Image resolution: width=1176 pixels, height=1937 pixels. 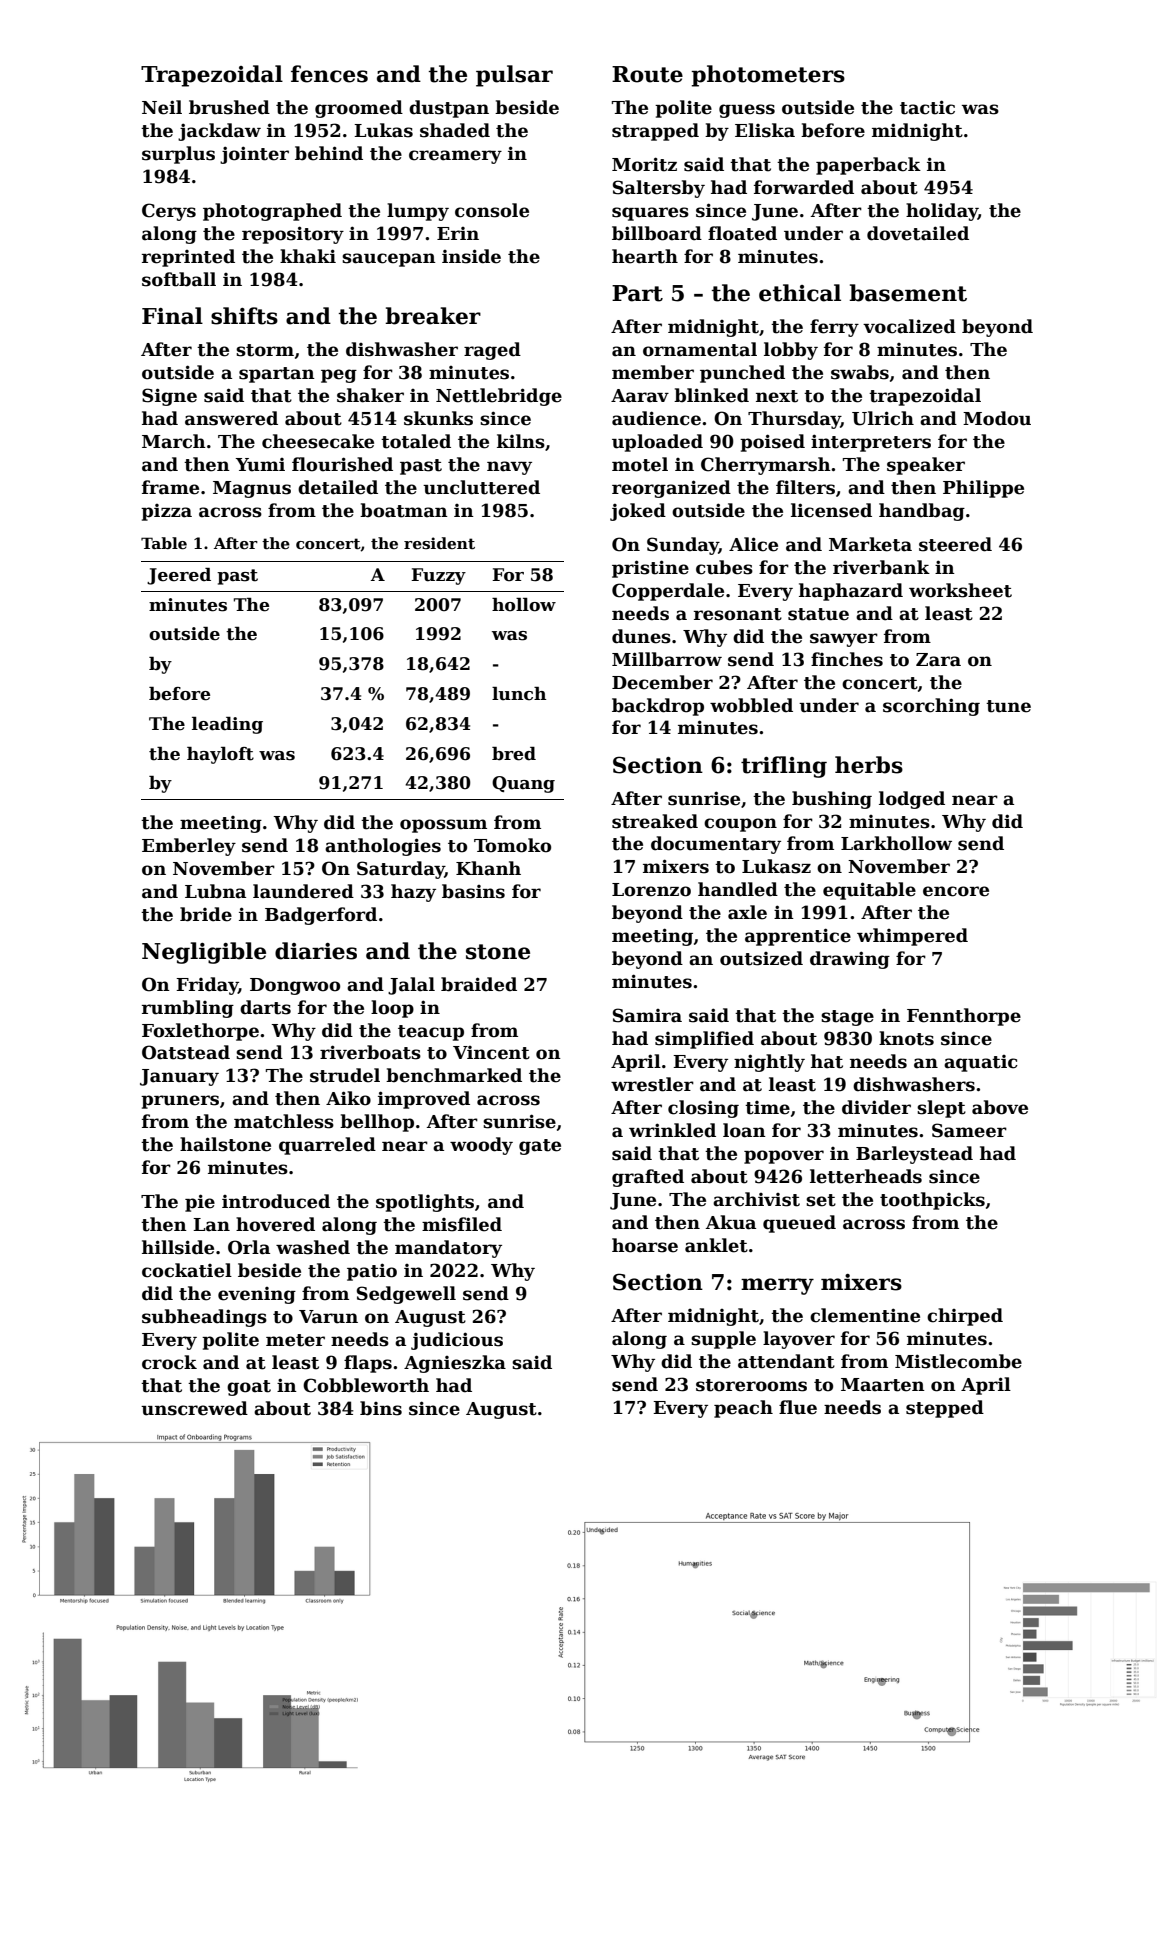 I want to click on herbs, so click(x=869, y=765).
